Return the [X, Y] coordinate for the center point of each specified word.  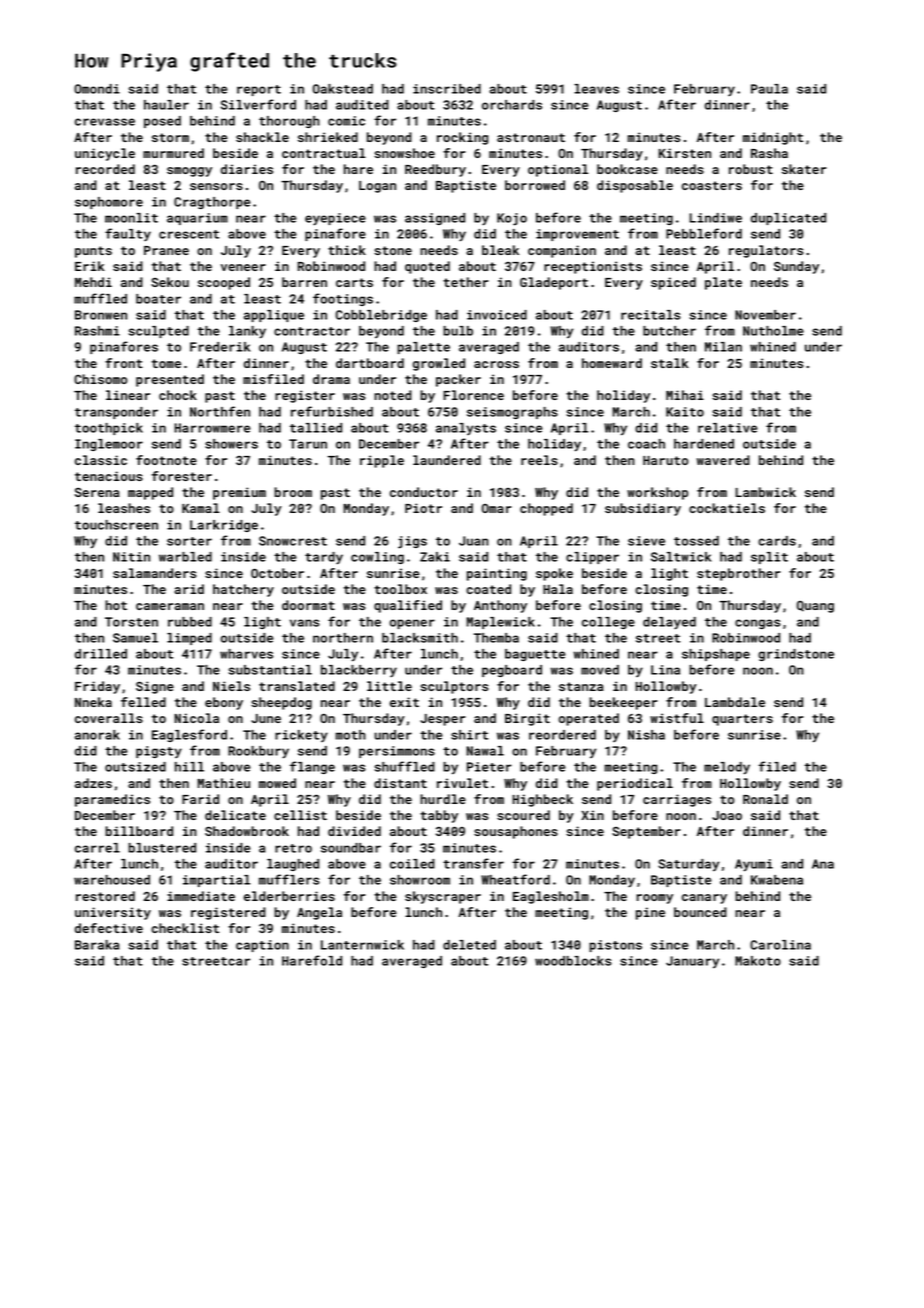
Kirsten [685, 153]
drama [331, 379]
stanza [581, 686]
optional [558, 170]
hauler [166, 105]
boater [158, 299]
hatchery [243, 590]
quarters [742, 720]
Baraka [97, 945]
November [765, 315]
